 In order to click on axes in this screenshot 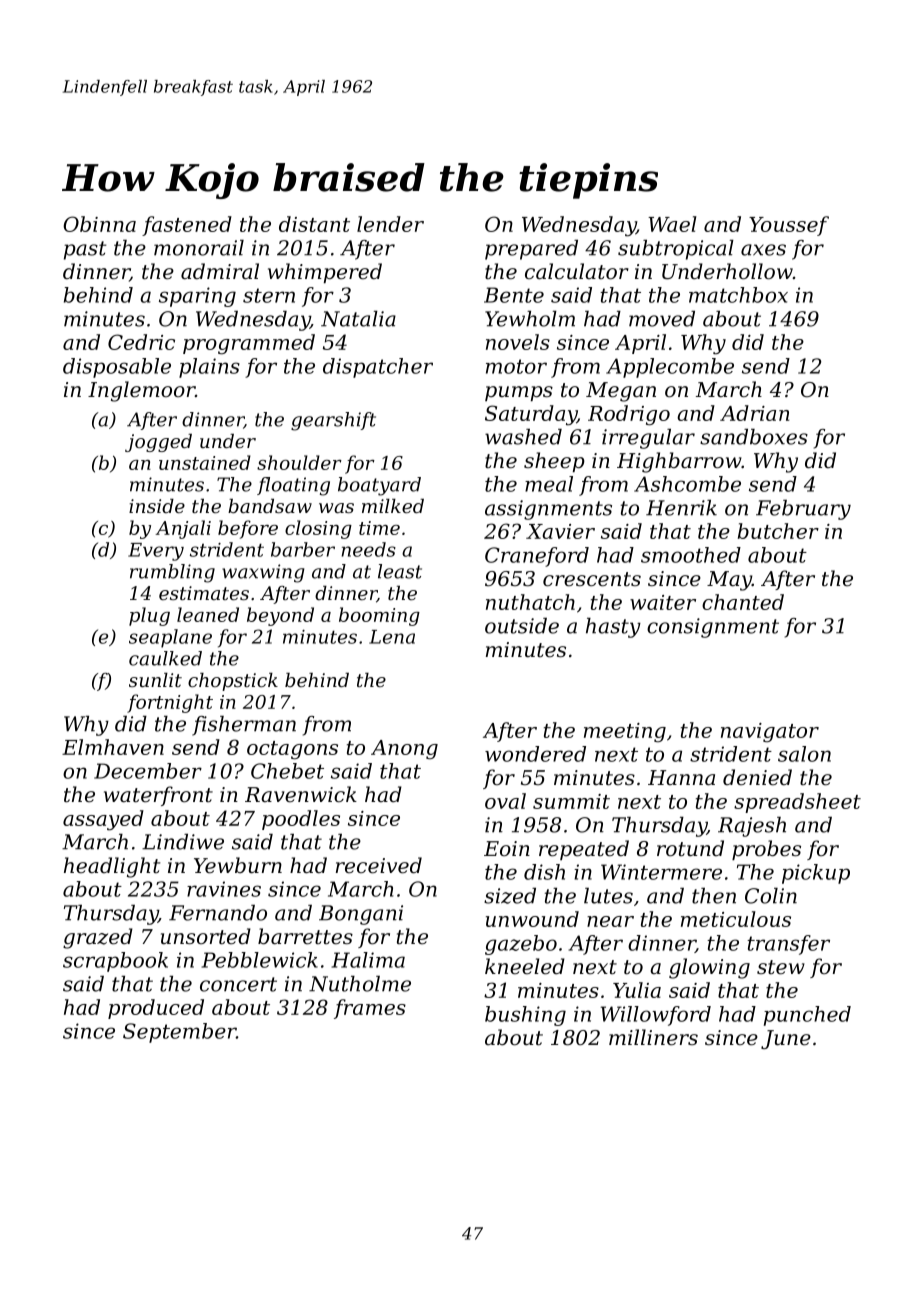, I will do `click(763, 250)`.
